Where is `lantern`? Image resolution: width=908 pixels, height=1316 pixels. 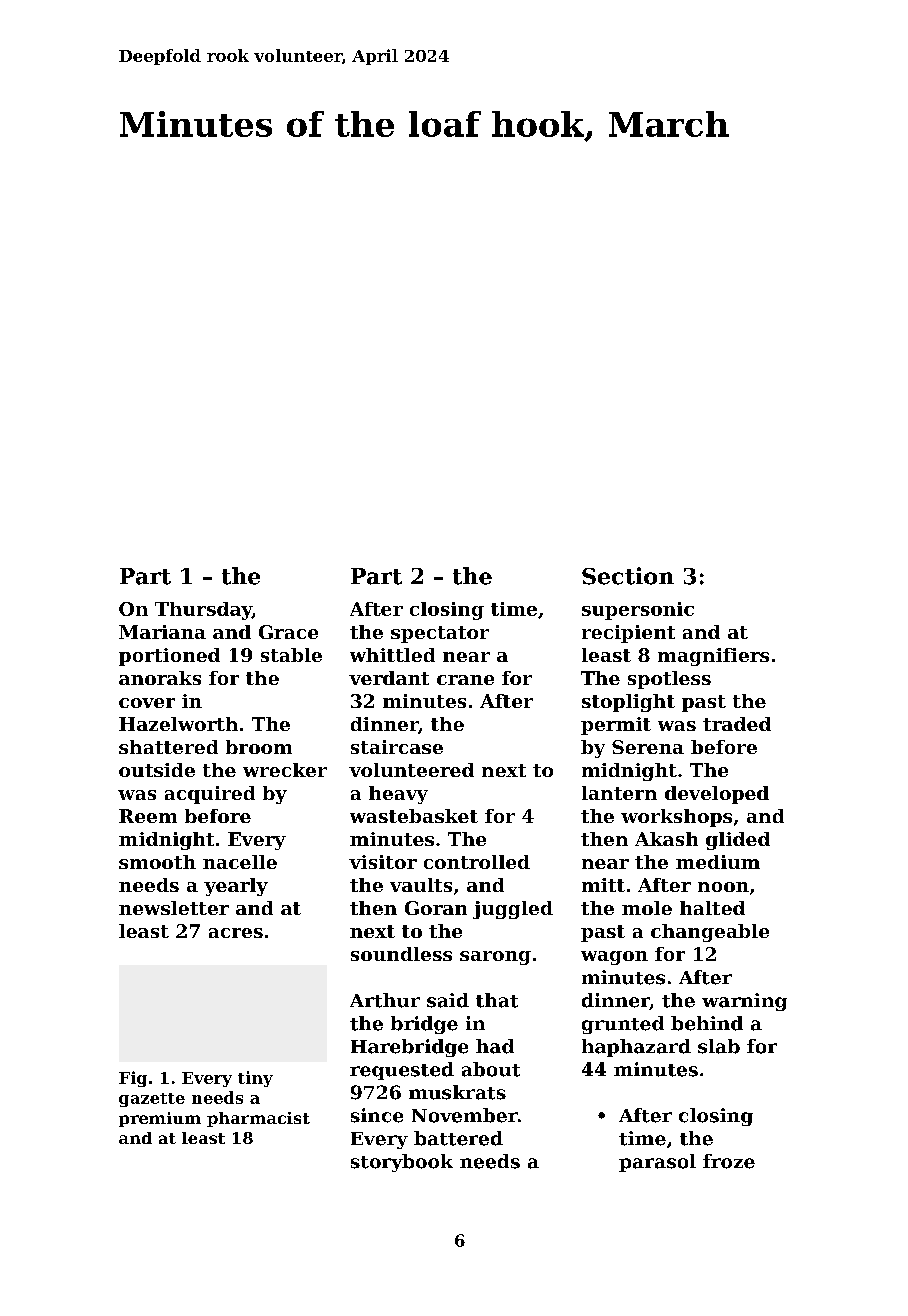 lantern is located at coordinates (619, 793).
